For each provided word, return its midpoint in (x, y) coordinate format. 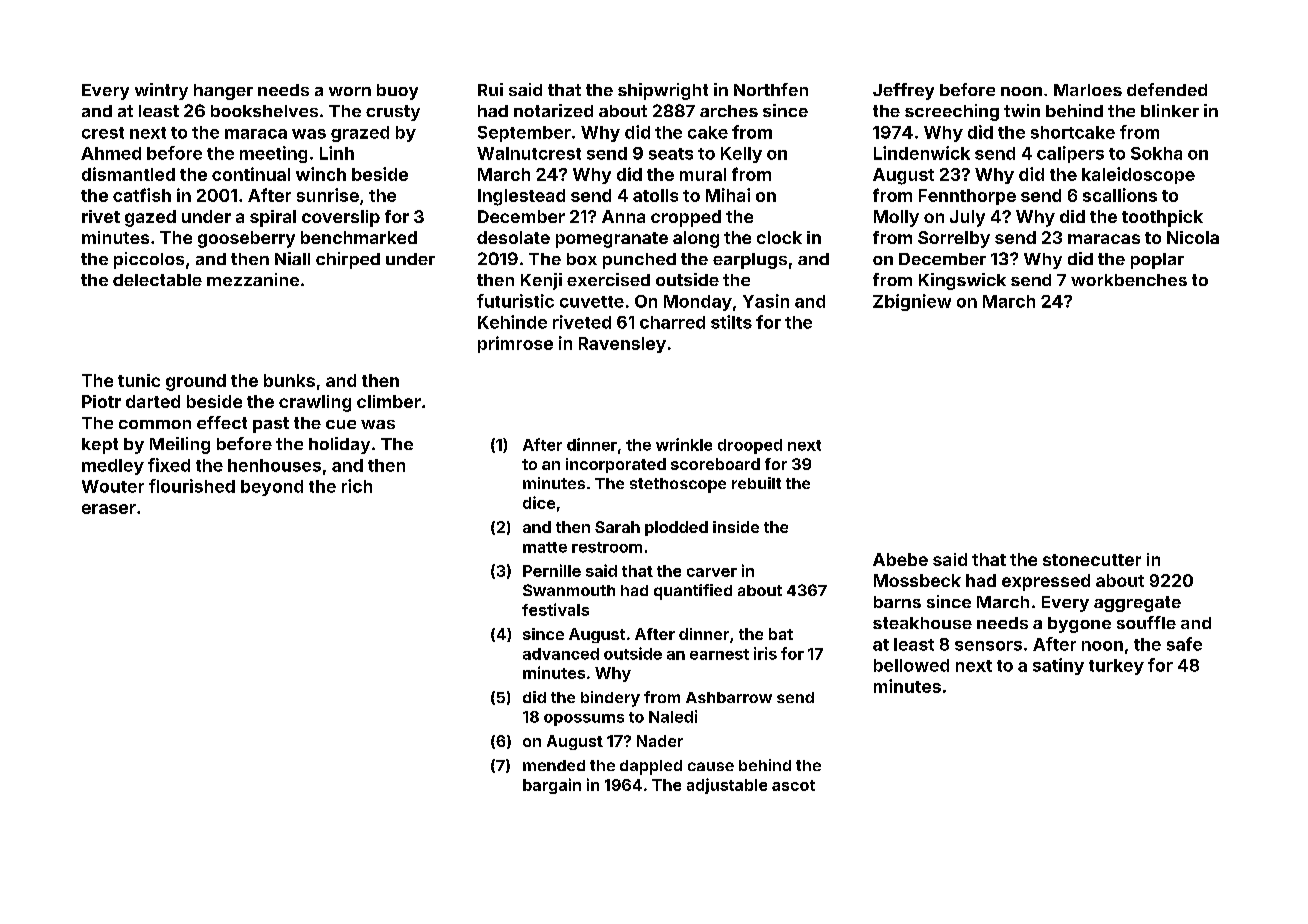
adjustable (727, 786)
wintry (161, 91)
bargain (552, 786)
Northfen (771, 89)
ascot (793, 785)
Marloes (1088, 90)
